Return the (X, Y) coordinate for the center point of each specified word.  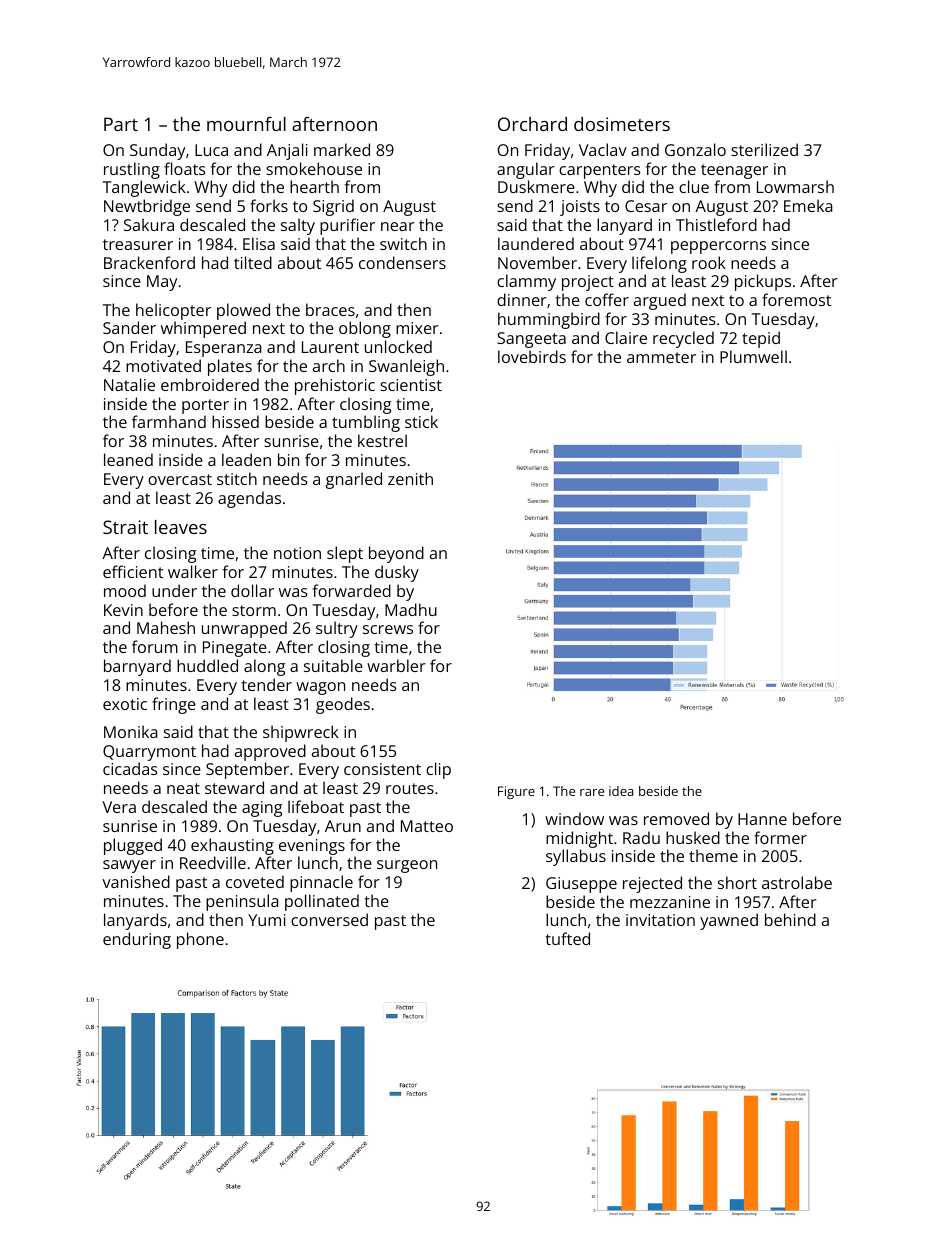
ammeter (661, 357)
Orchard (532, 124)
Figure (516, 792)
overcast (180, 479)
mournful (246, 124)
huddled (207, 665)
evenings (312, 847)
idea (621, 791)
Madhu (411, 609)
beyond (396, 554)
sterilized (764, 149)
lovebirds (532, 356)
